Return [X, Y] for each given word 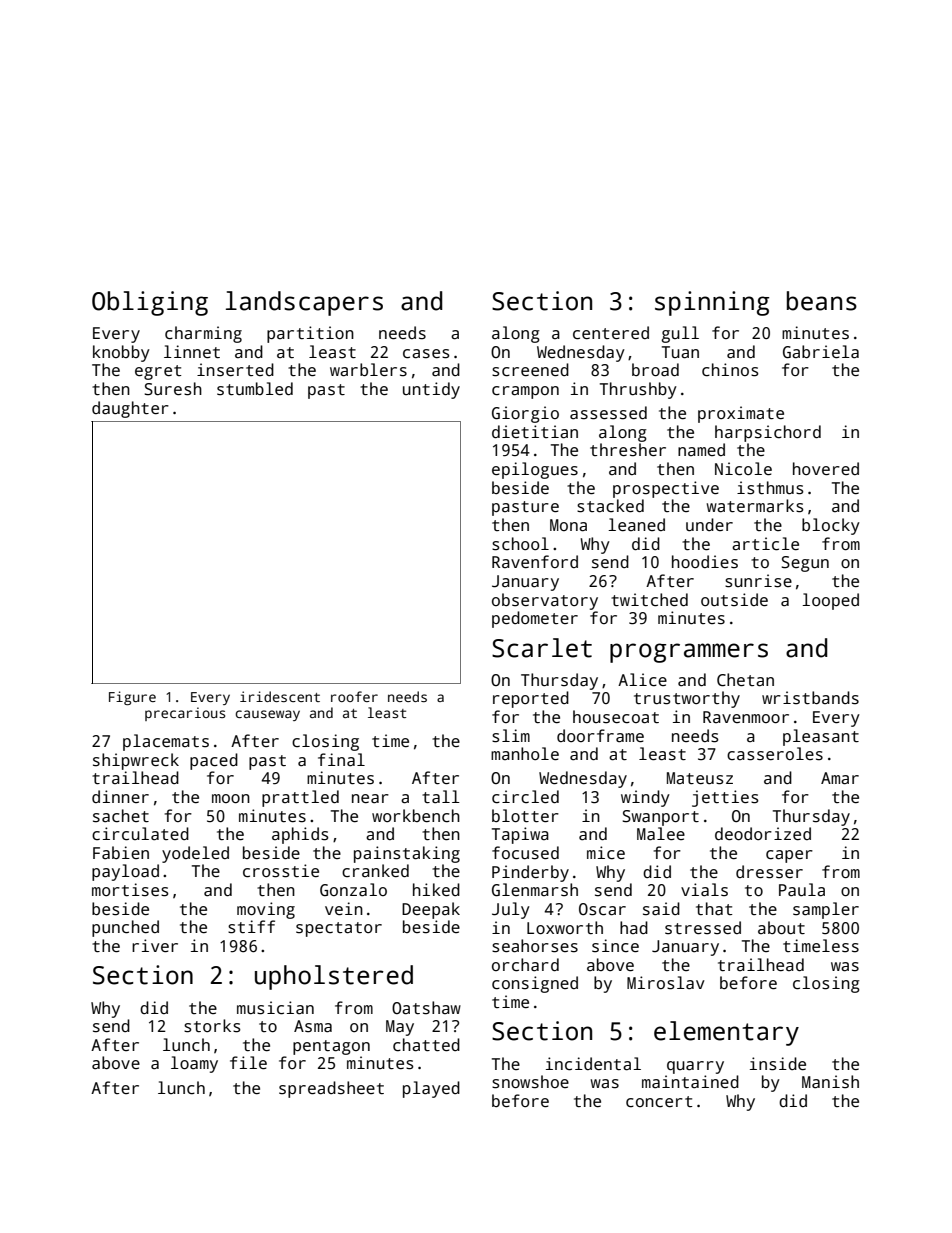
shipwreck [136, 761]
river [155, 945]
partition [310, 334]
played [431, 1089]
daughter [130, 409]
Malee [661, 834]
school [520, 544]
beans [822, 301]
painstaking [407, 854]
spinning [712, 303]
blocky [831, 526]
